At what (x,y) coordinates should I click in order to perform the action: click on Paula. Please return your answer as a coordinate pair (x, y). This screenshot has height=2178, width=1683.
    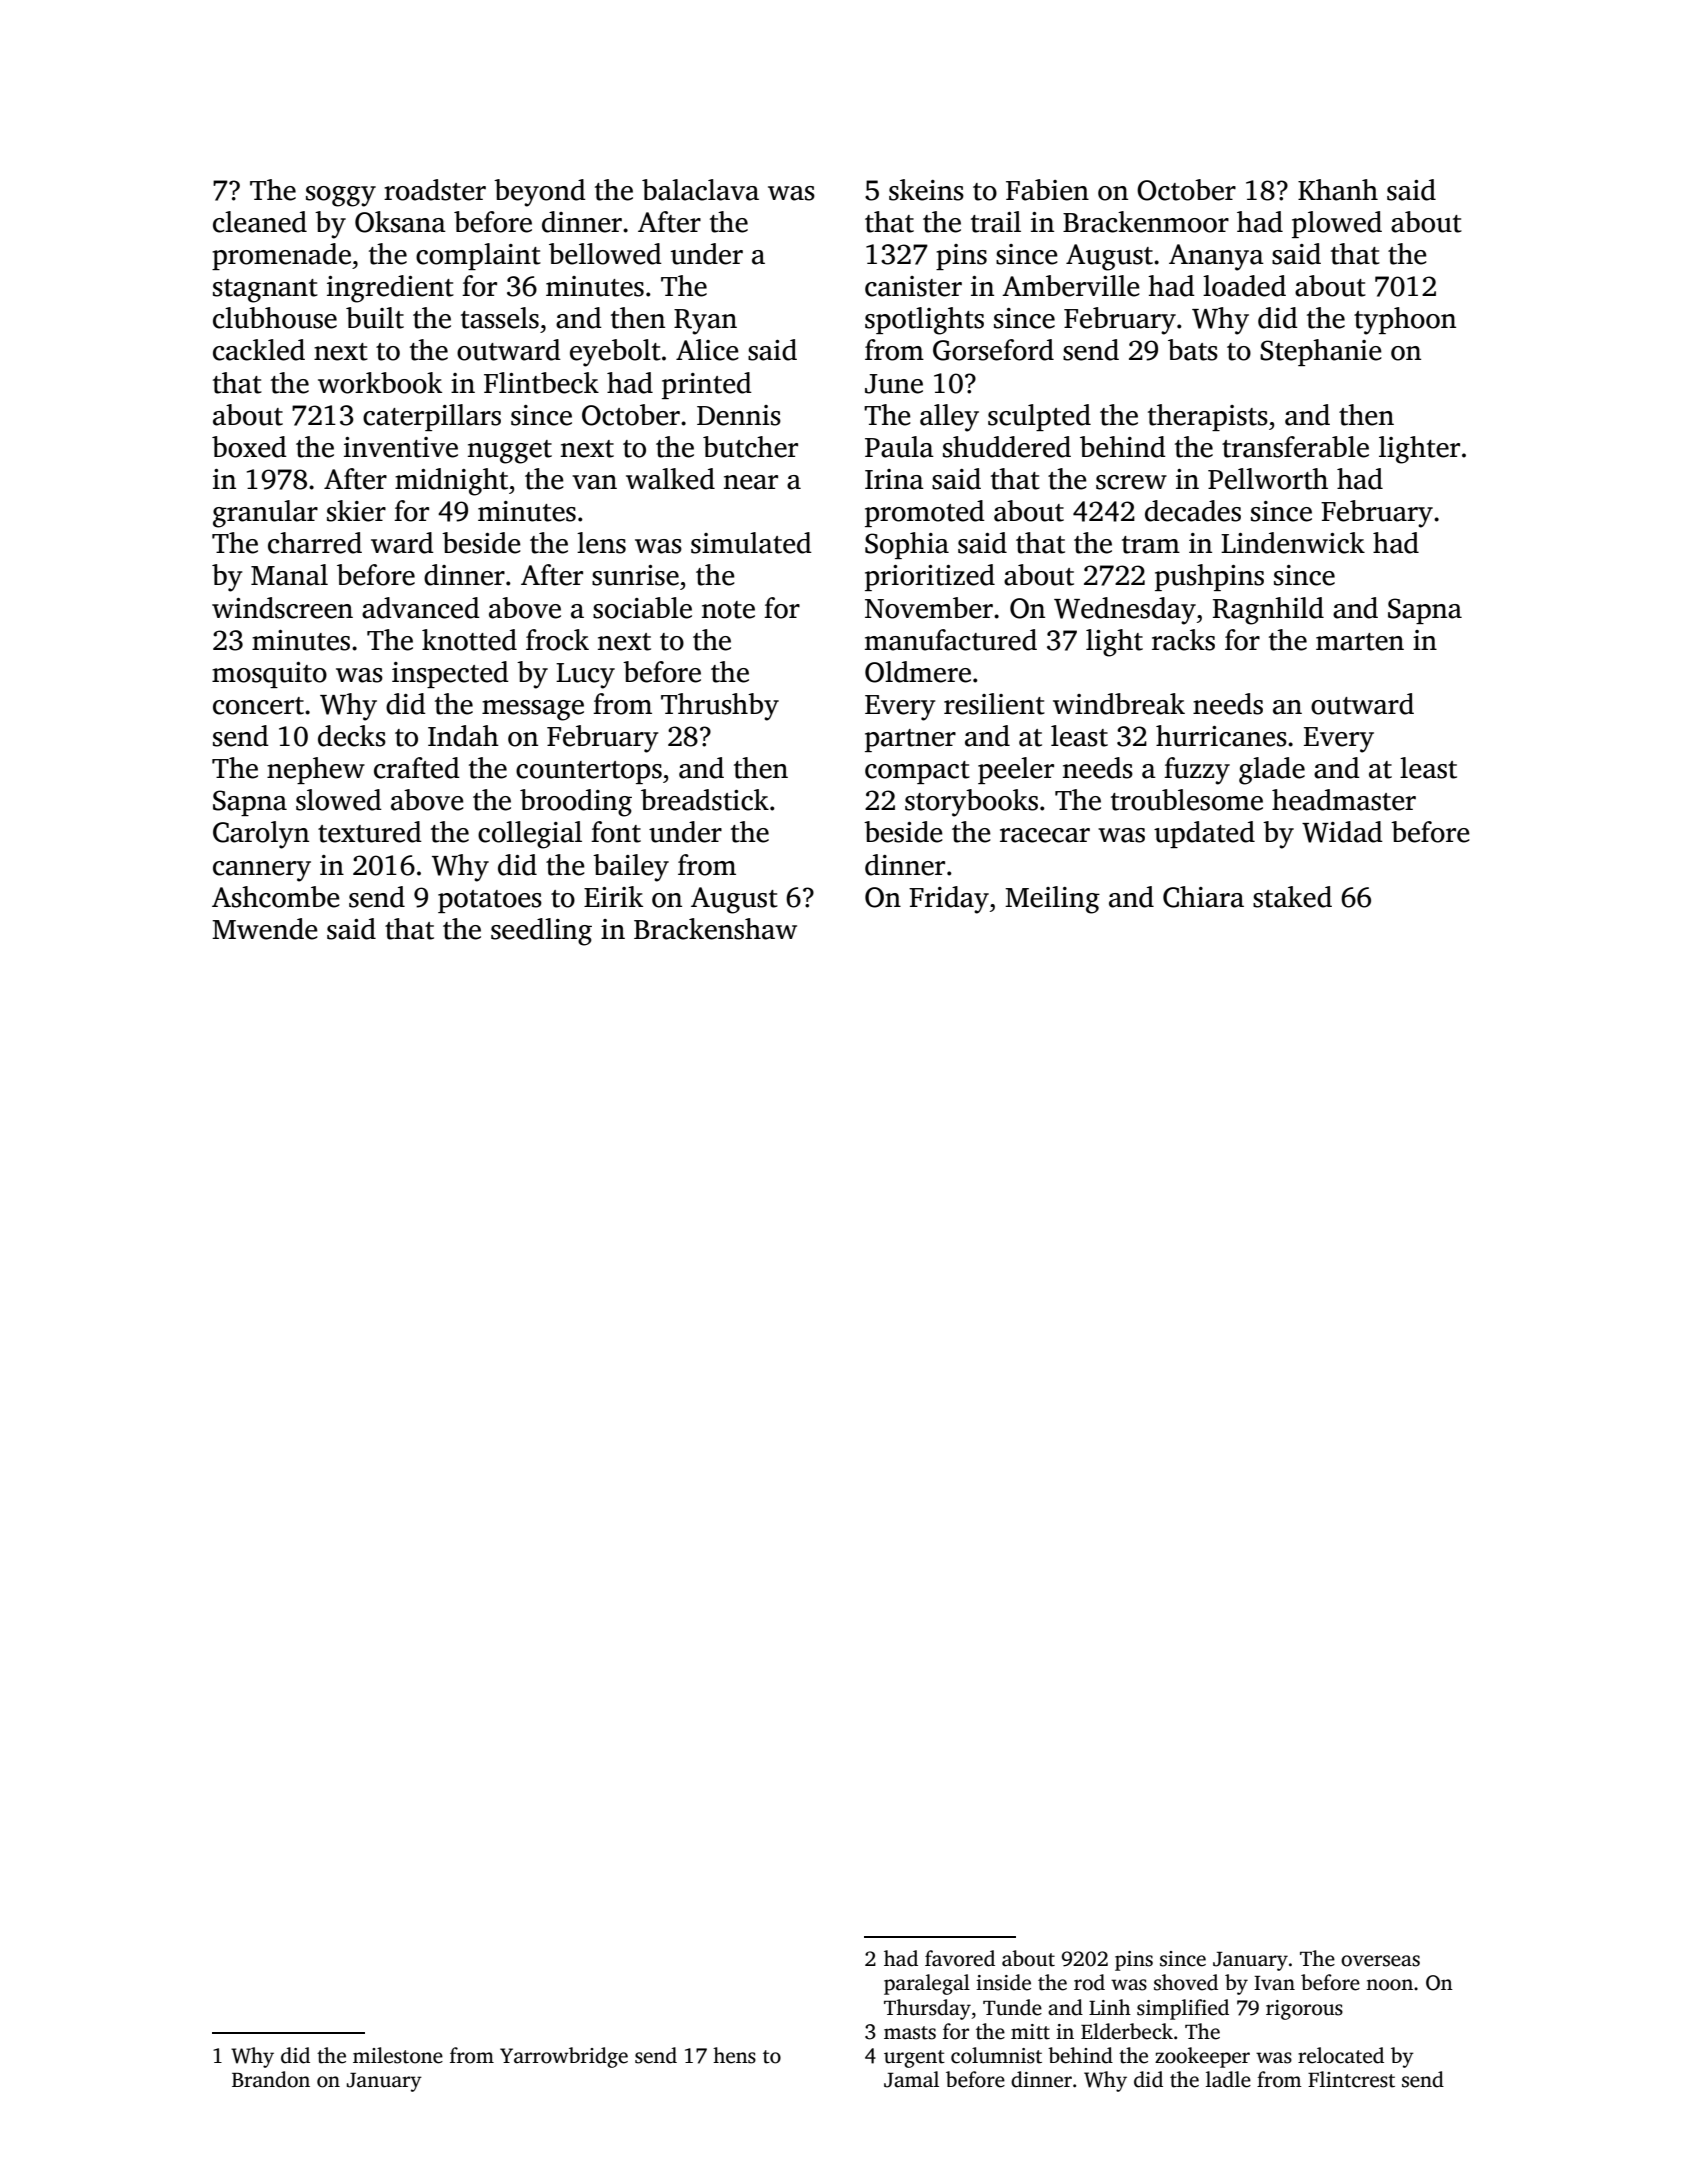
    Looking at the image, I should click on (899, 447).
